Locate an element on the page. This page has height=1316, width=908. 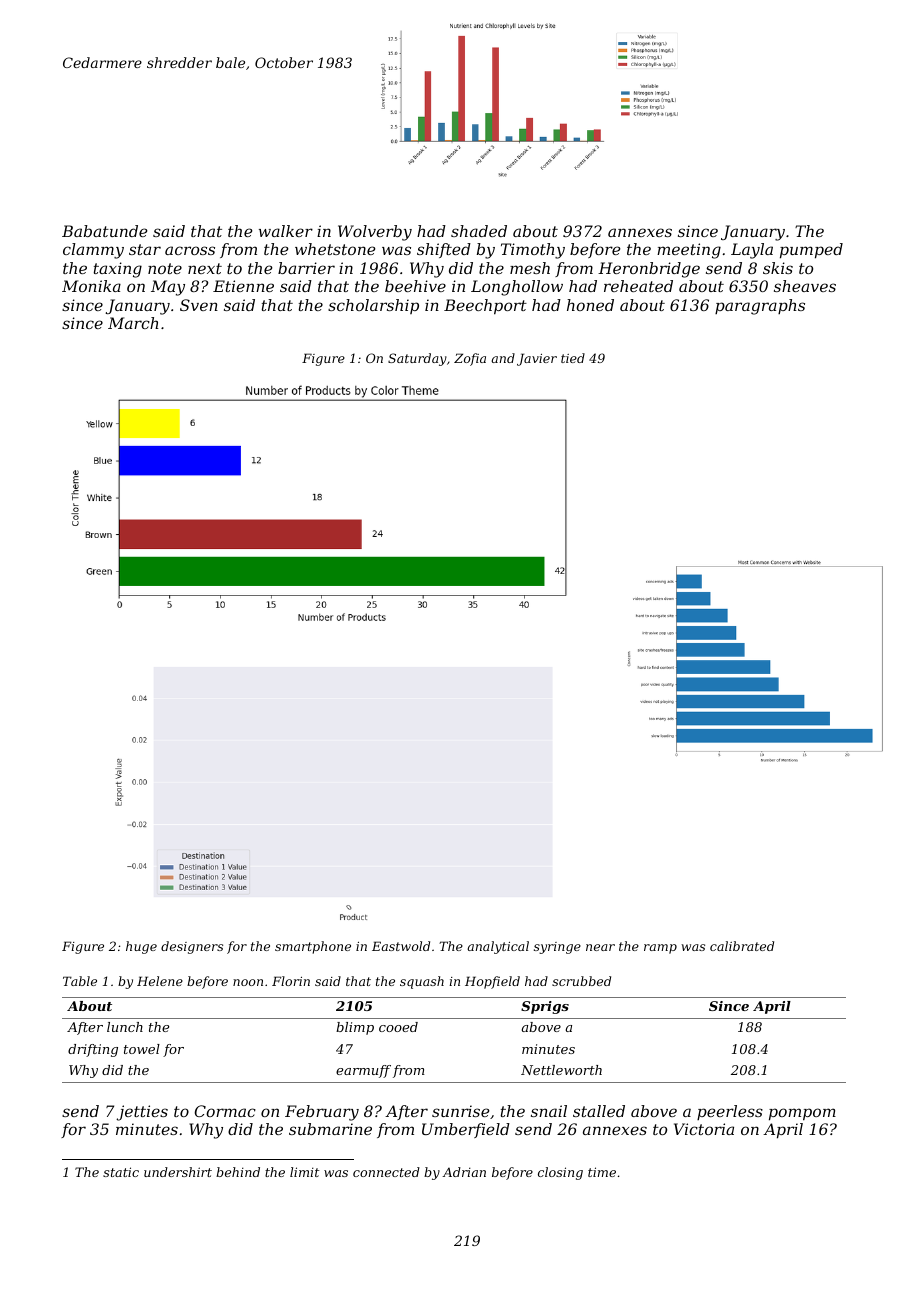
static is located at coordinates (121, 1172).
